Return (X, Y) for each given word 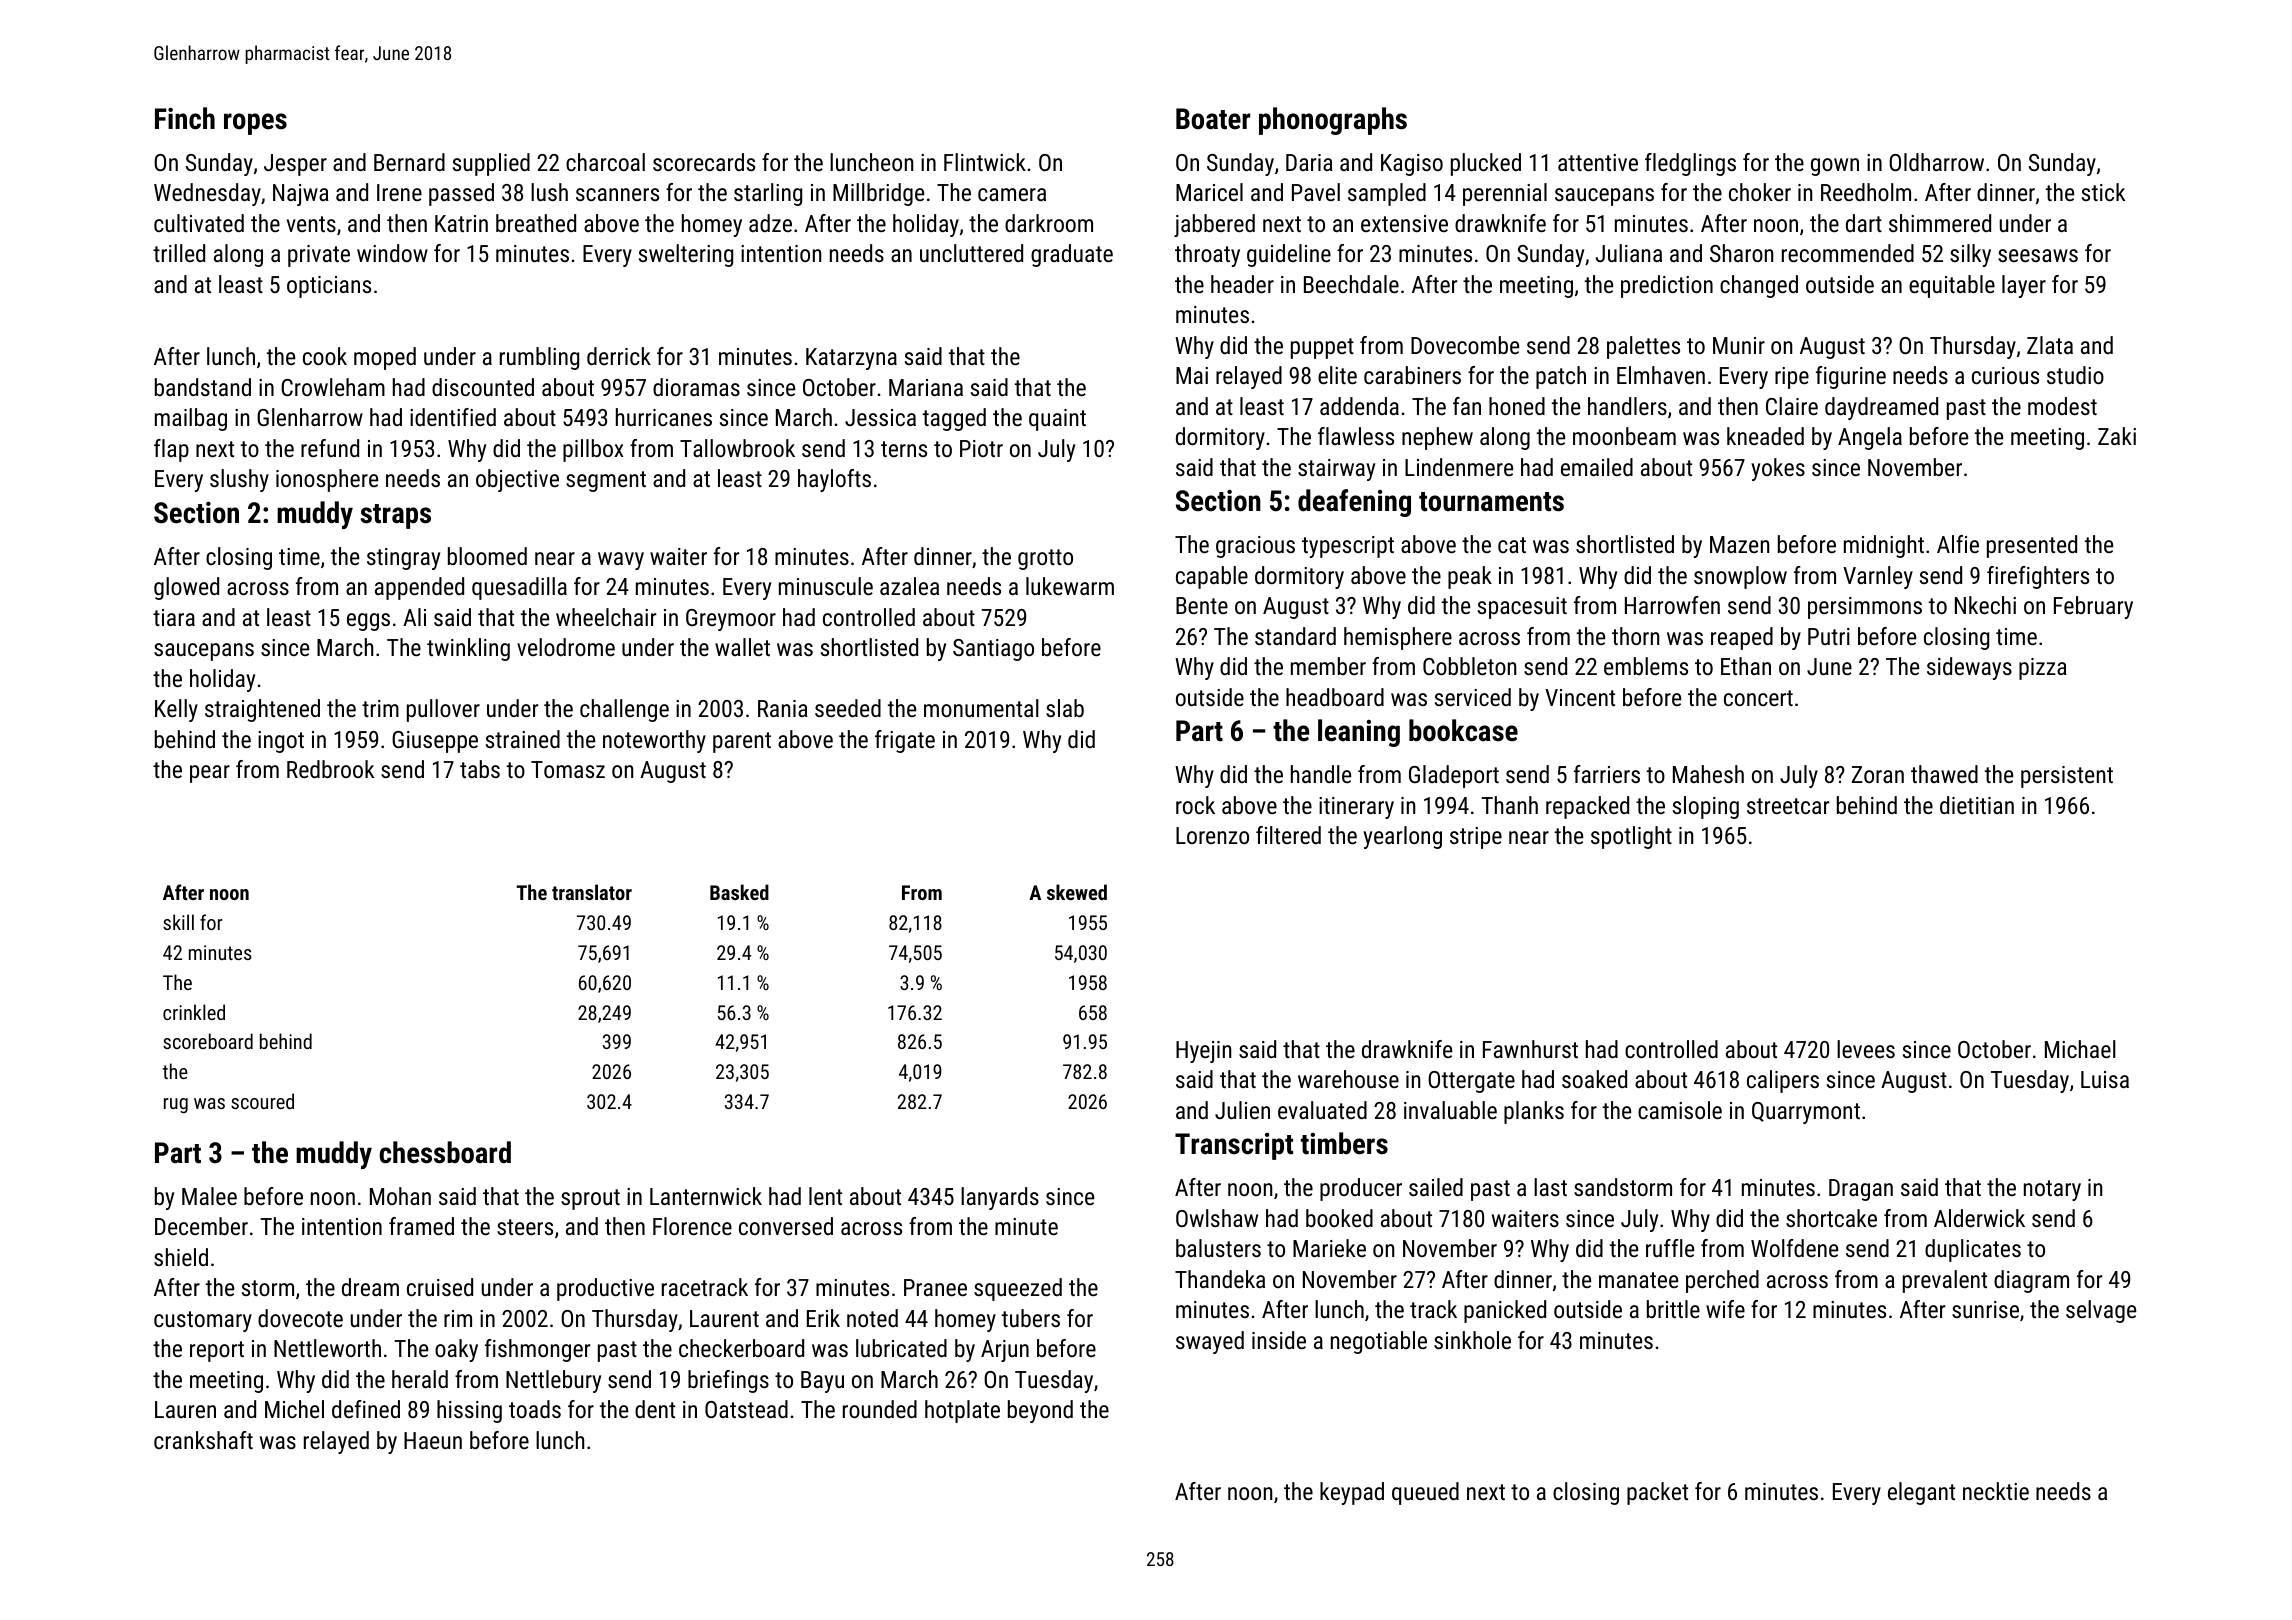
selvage (2101, 1311)
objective (517, 480)
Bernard (409, 162)
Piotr (981, 448)
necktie (1996, 1491)
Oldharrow (1936, 162)
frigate (905, 741)
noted (872, 1318)
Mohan (400, 1196)
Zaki (2117, 436)
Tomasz (568, 769)
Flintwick (985, 162)
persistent (2067, 777)
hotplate (962, 1411)
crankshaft (203, 1440)
